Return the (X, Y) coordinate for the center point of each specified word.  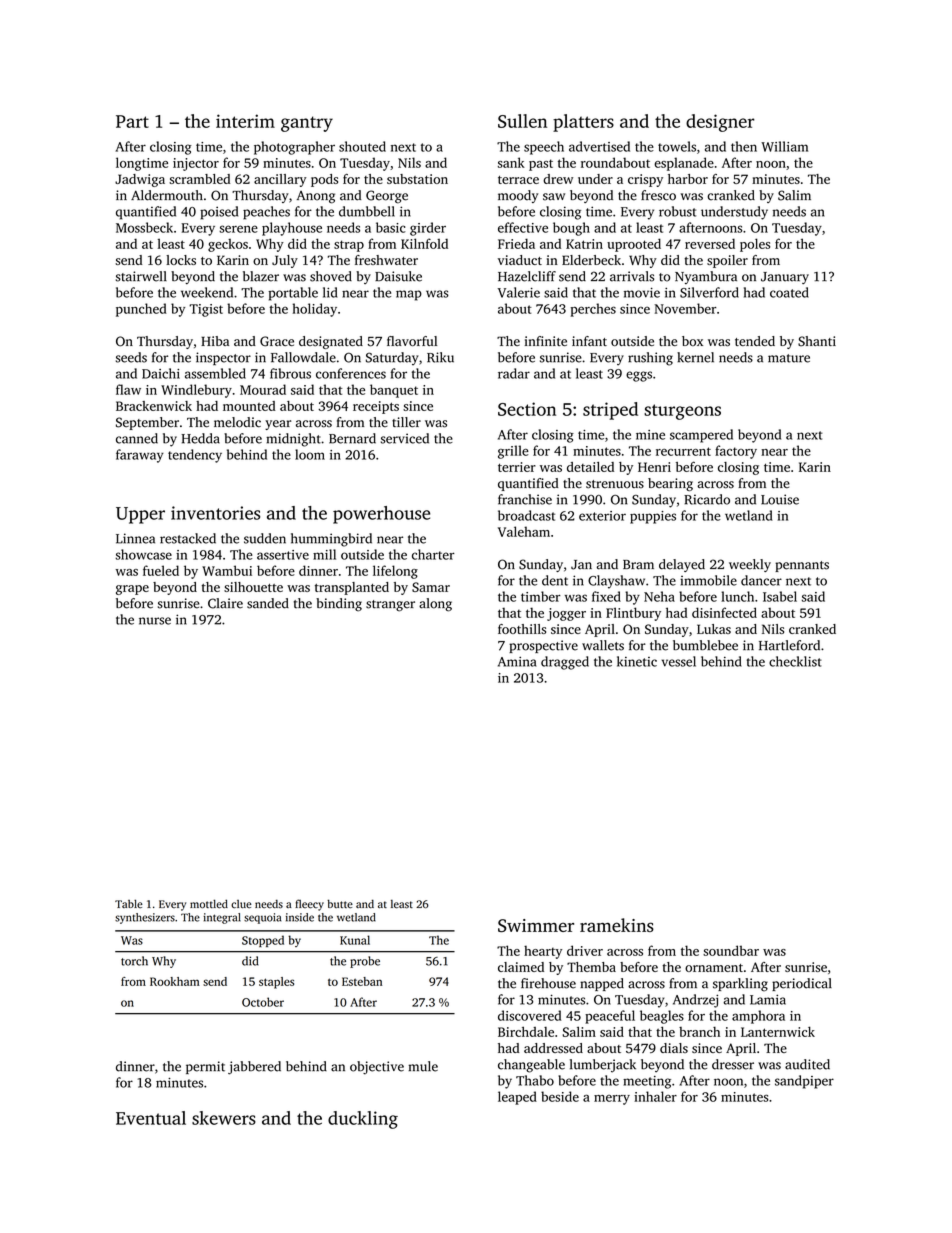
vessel (679, 661)
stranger (390, 606)
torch (134, 961)
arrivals (632, 276)
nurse (155, 621)
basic (391, 227)
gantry (307, 124)
